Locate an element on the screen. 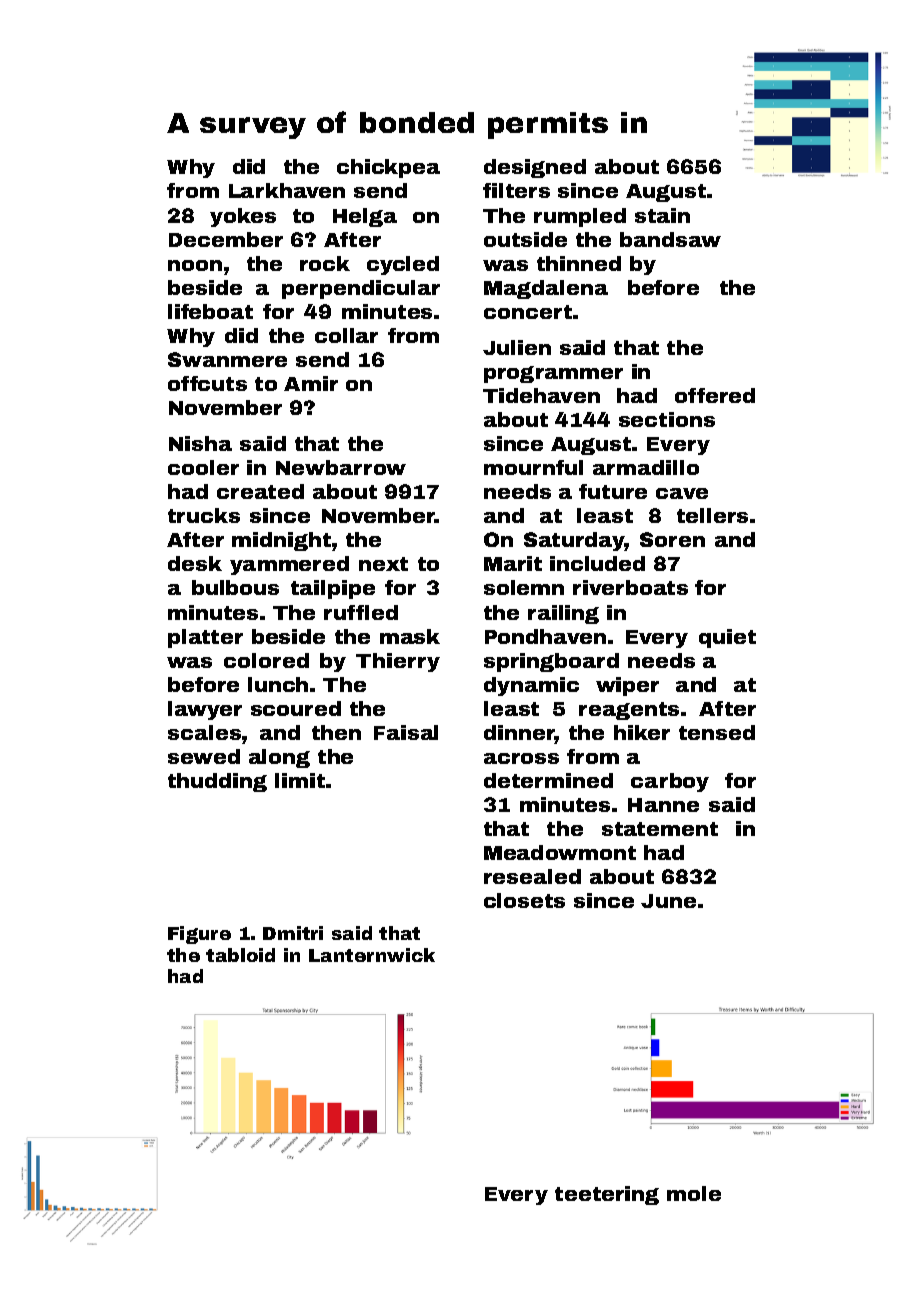 Image resolution: width=924 pixels, height=1311 pixels. Lanternwick is located at coordinates (372, 955).
